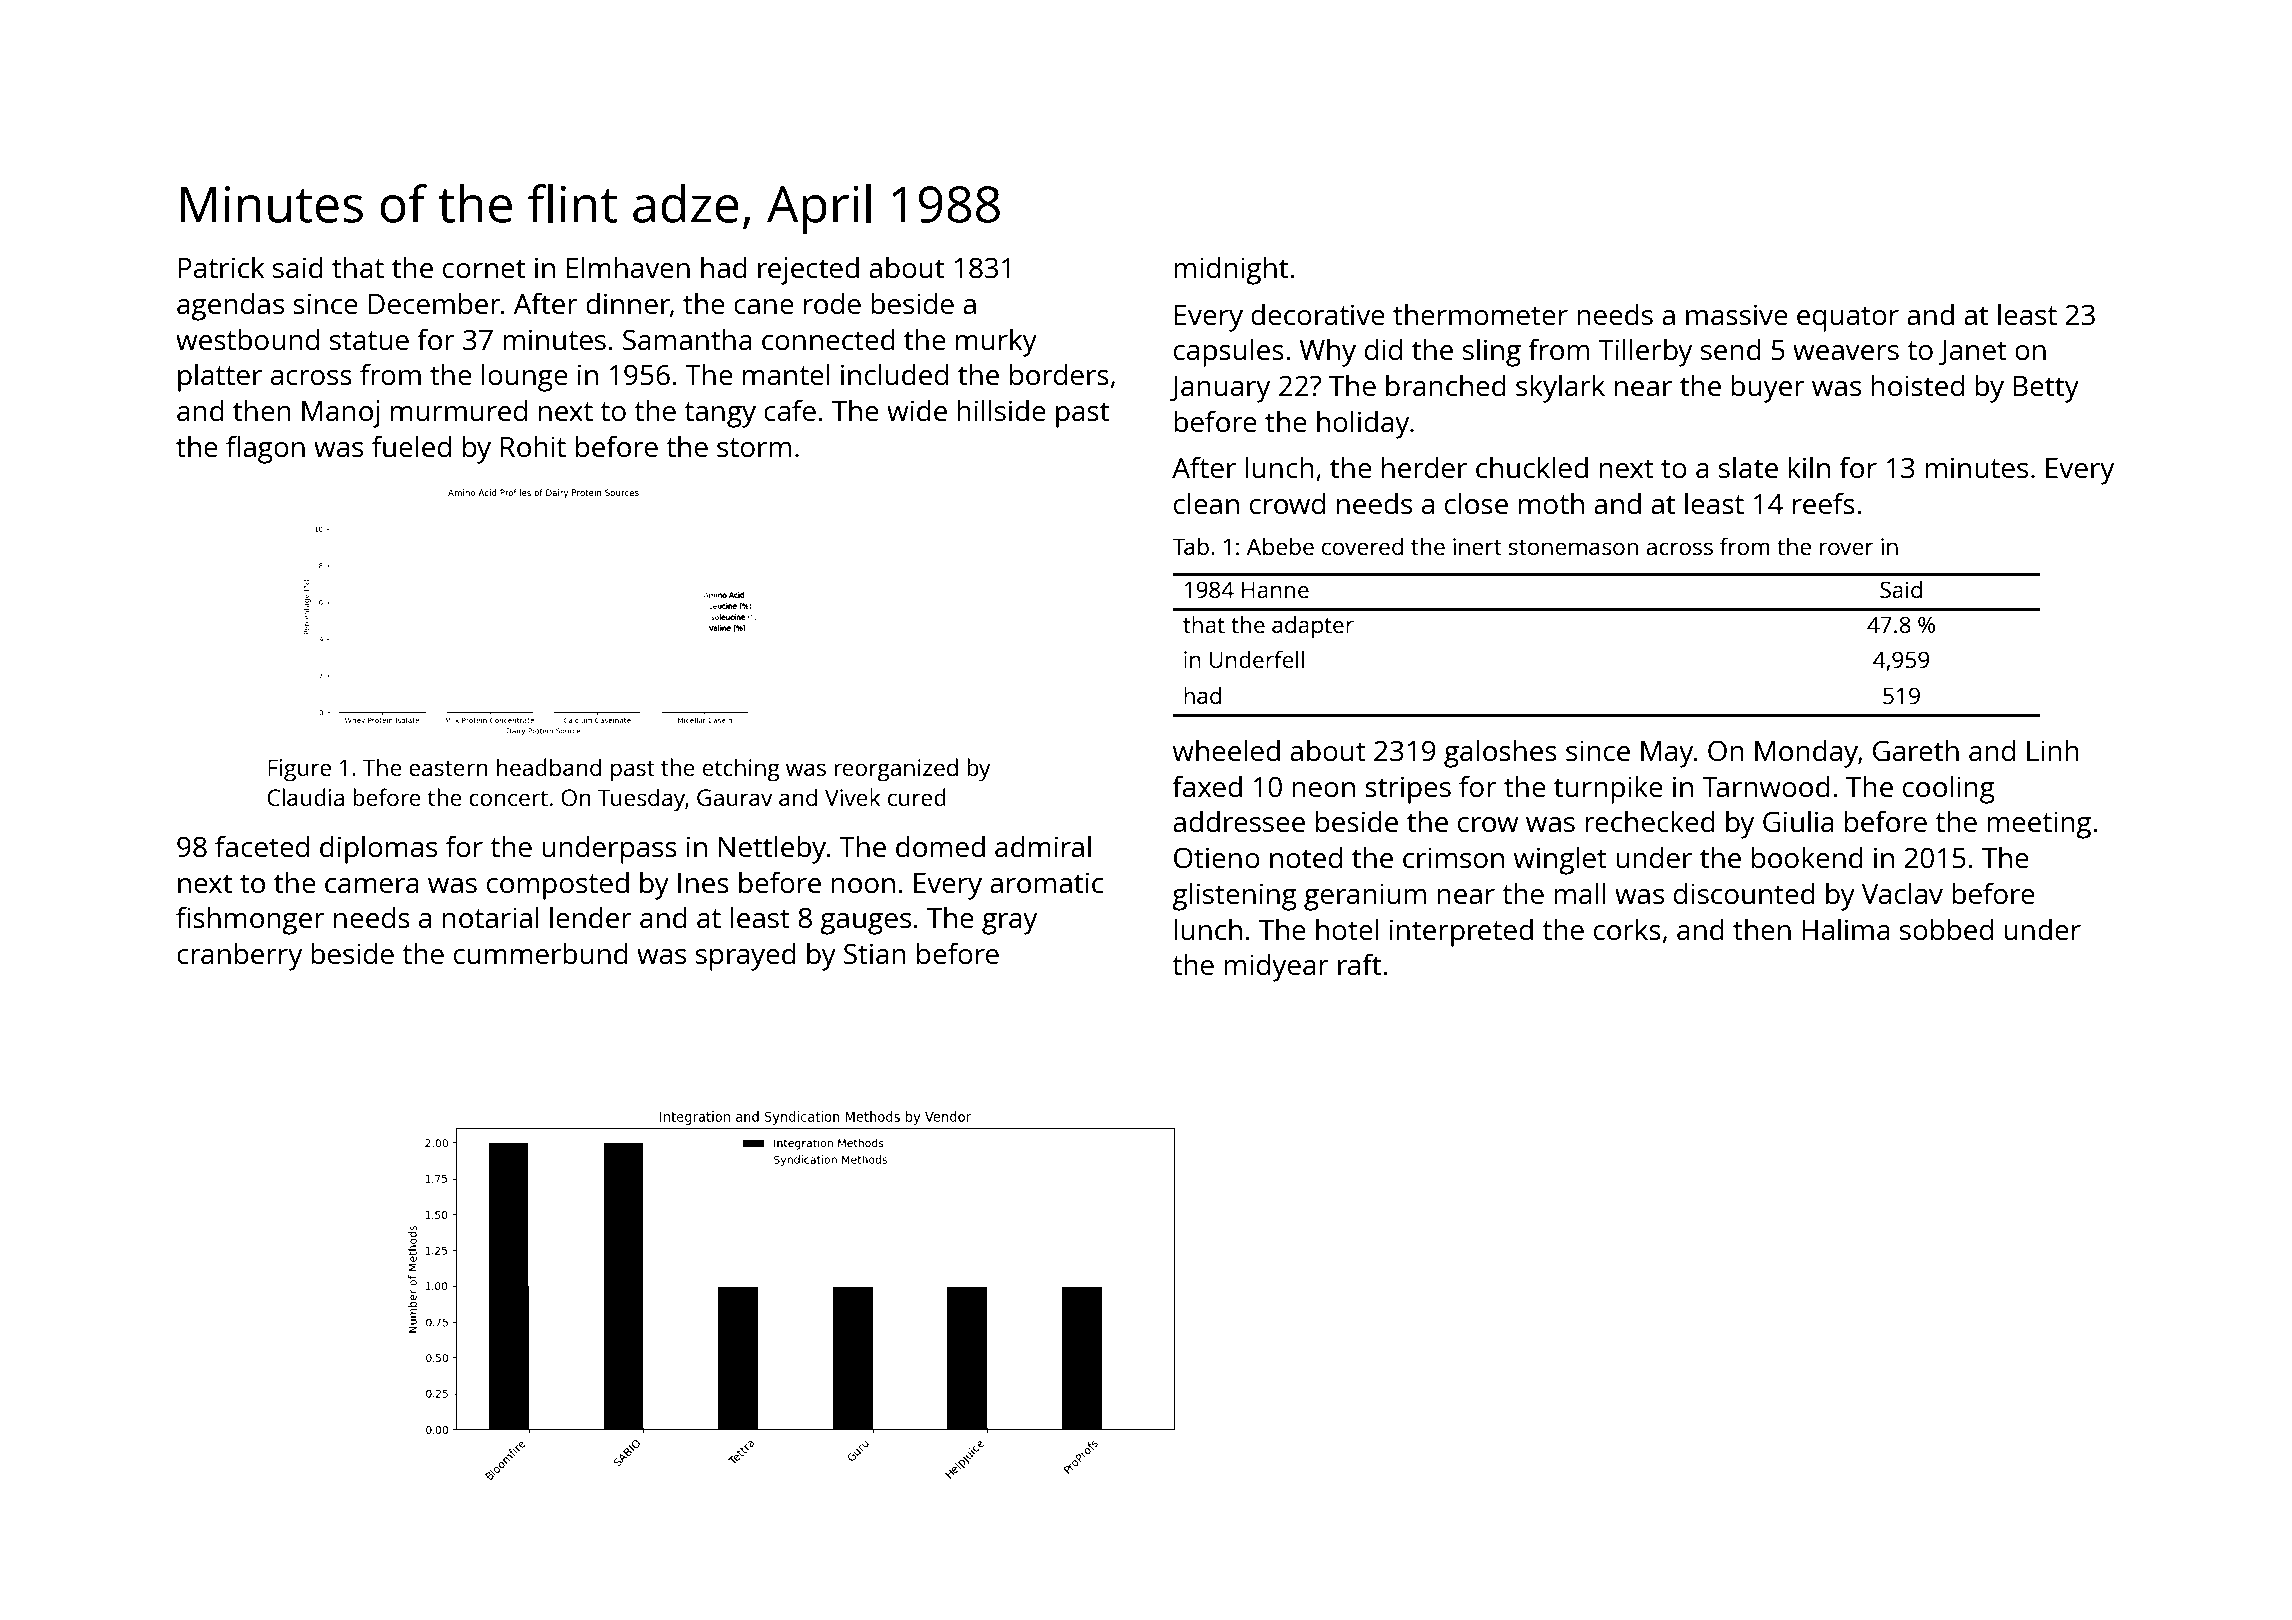  I want to click on massive, so click(1737, 314).
